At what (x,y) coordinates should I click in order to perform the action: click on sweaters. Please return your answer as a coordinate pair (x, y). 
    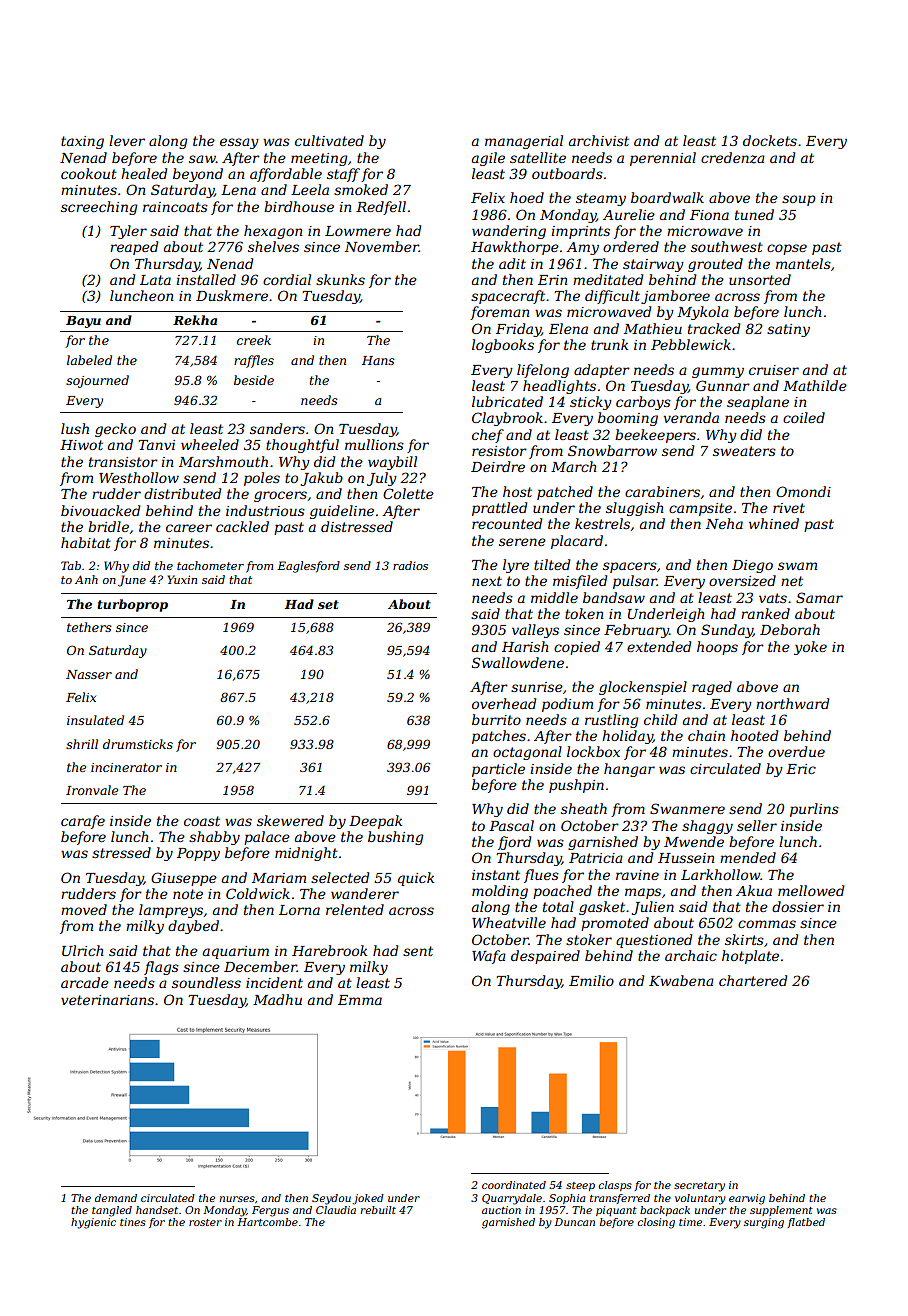
    Looking at the image, I should click on (744, 451).
